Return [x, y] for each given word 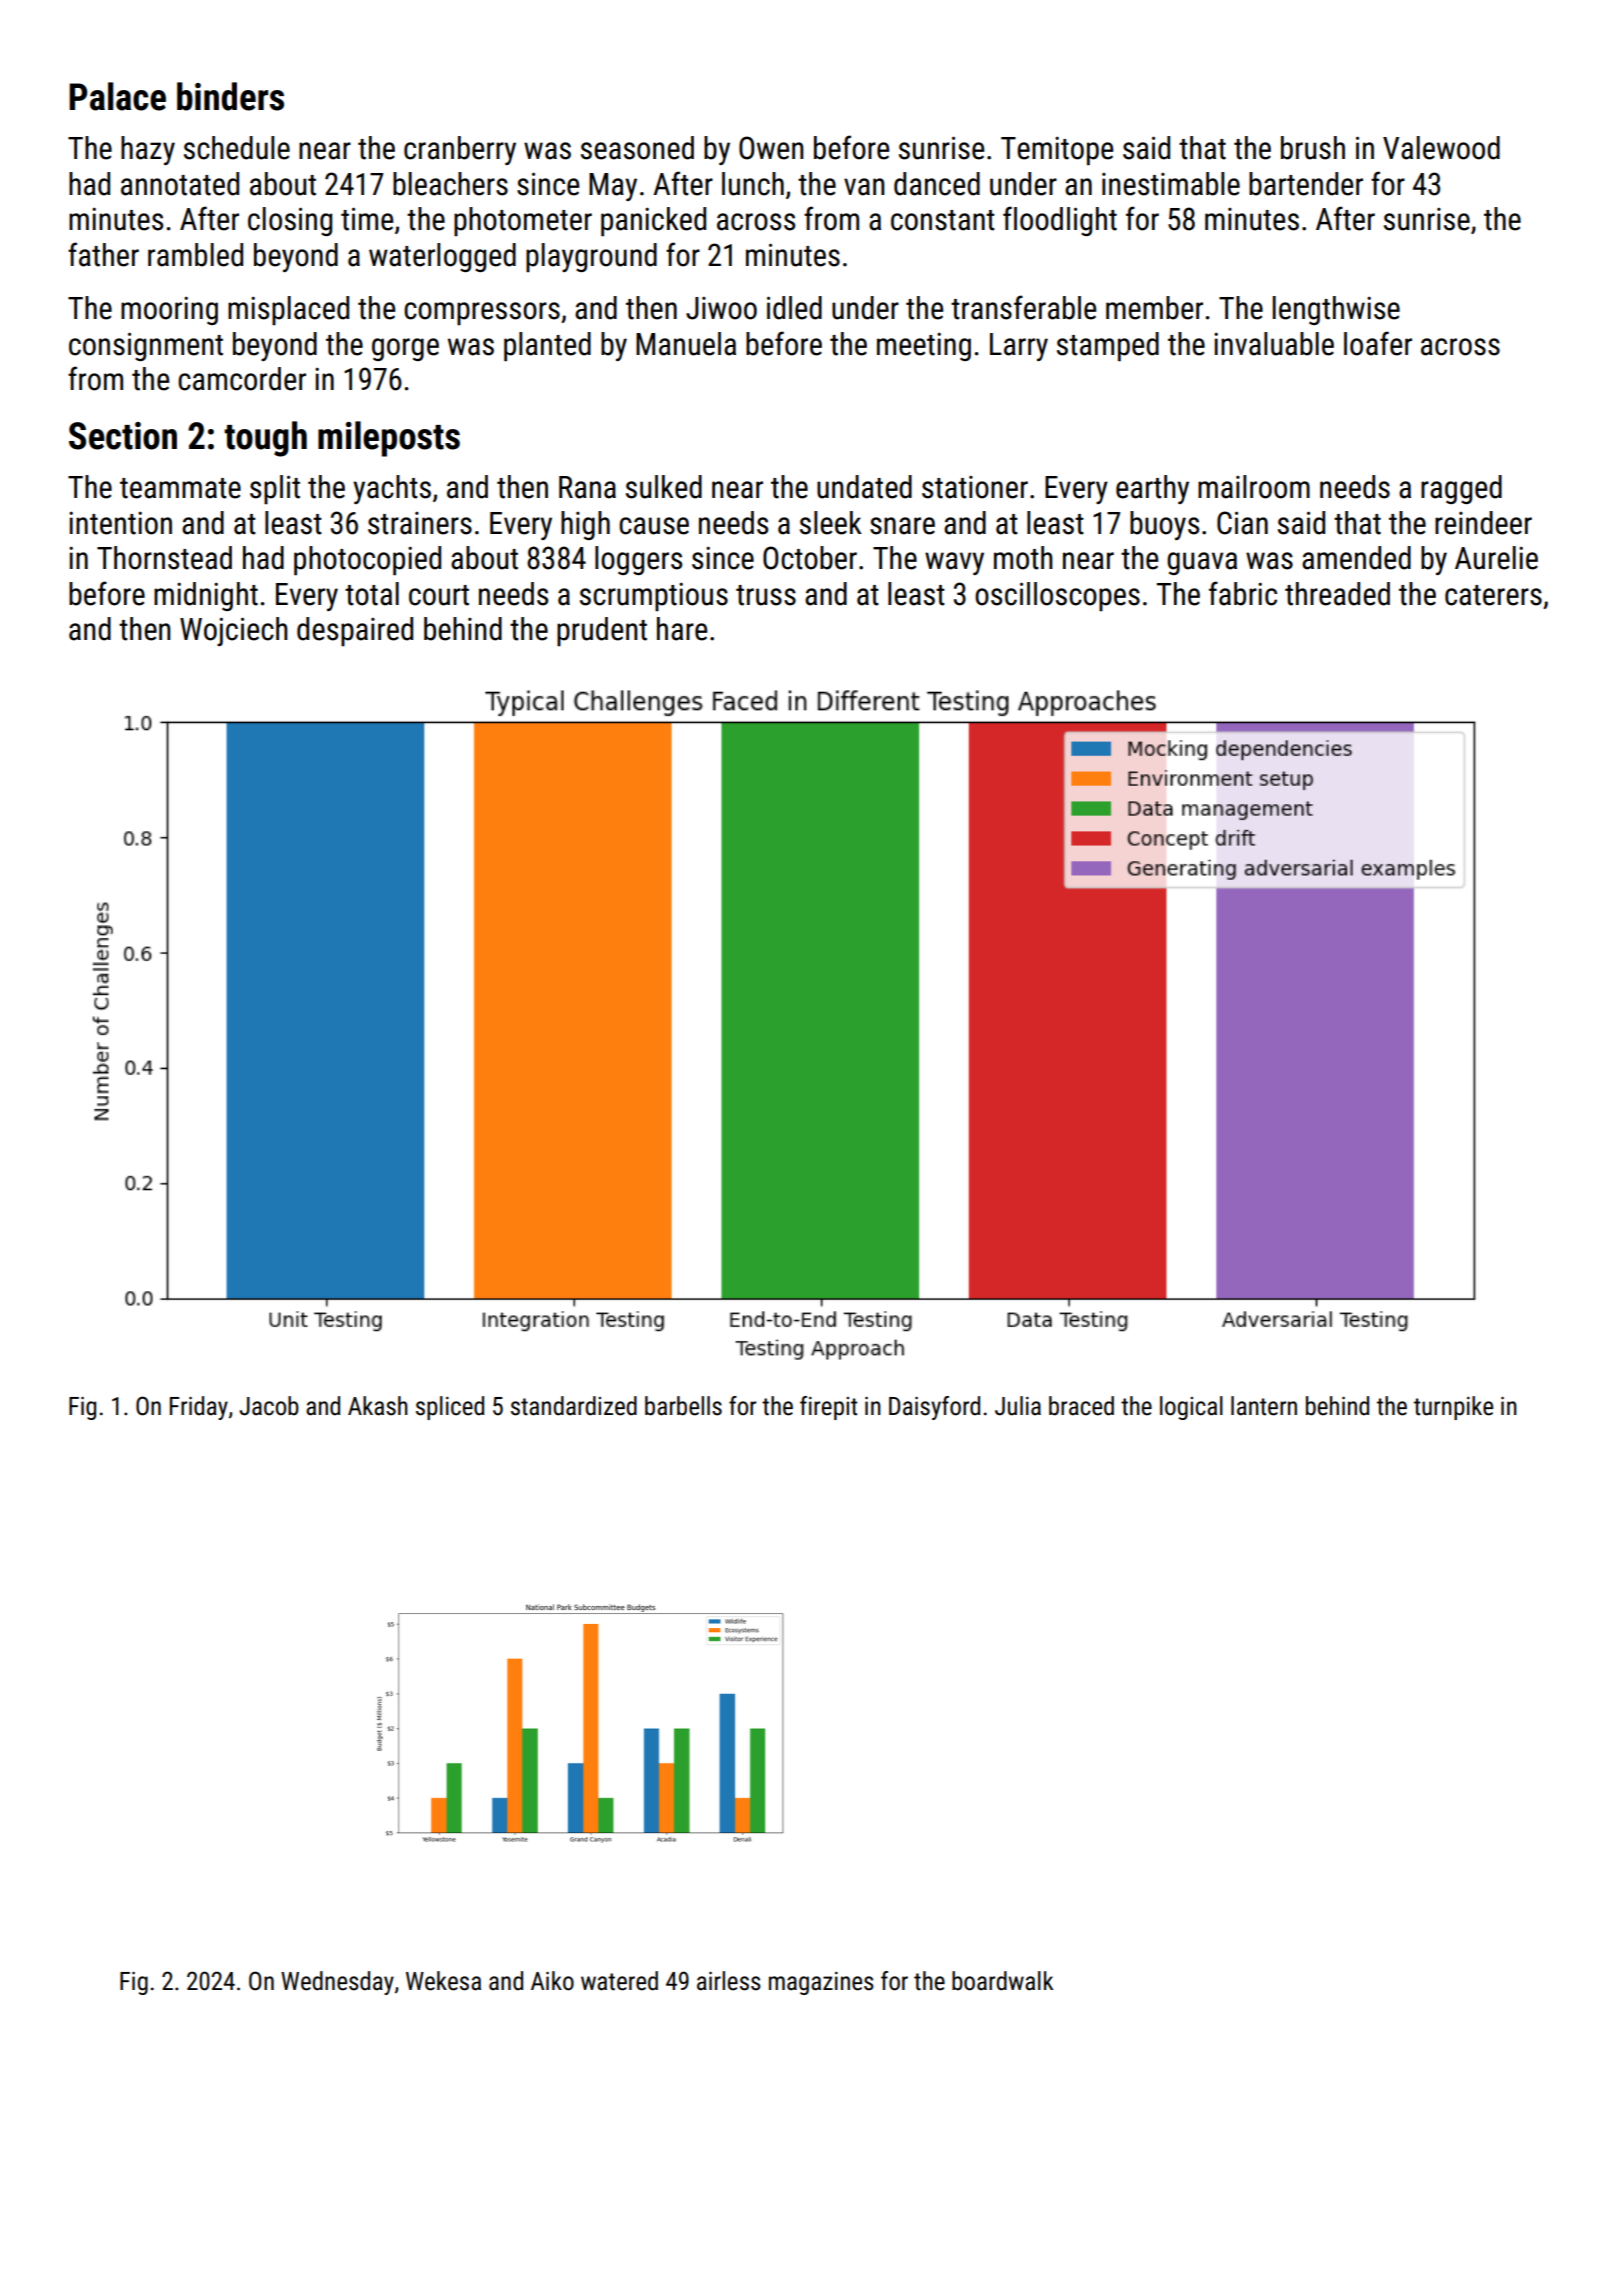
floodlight [1060, 221]
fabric [1243, 593]
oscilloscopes [1057, 596]
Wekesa [443, 1981]
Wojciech [234, 631]
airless [729, 1981]
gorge [405, 349]
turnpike [1453, 1408]
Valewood [1441, 148]
